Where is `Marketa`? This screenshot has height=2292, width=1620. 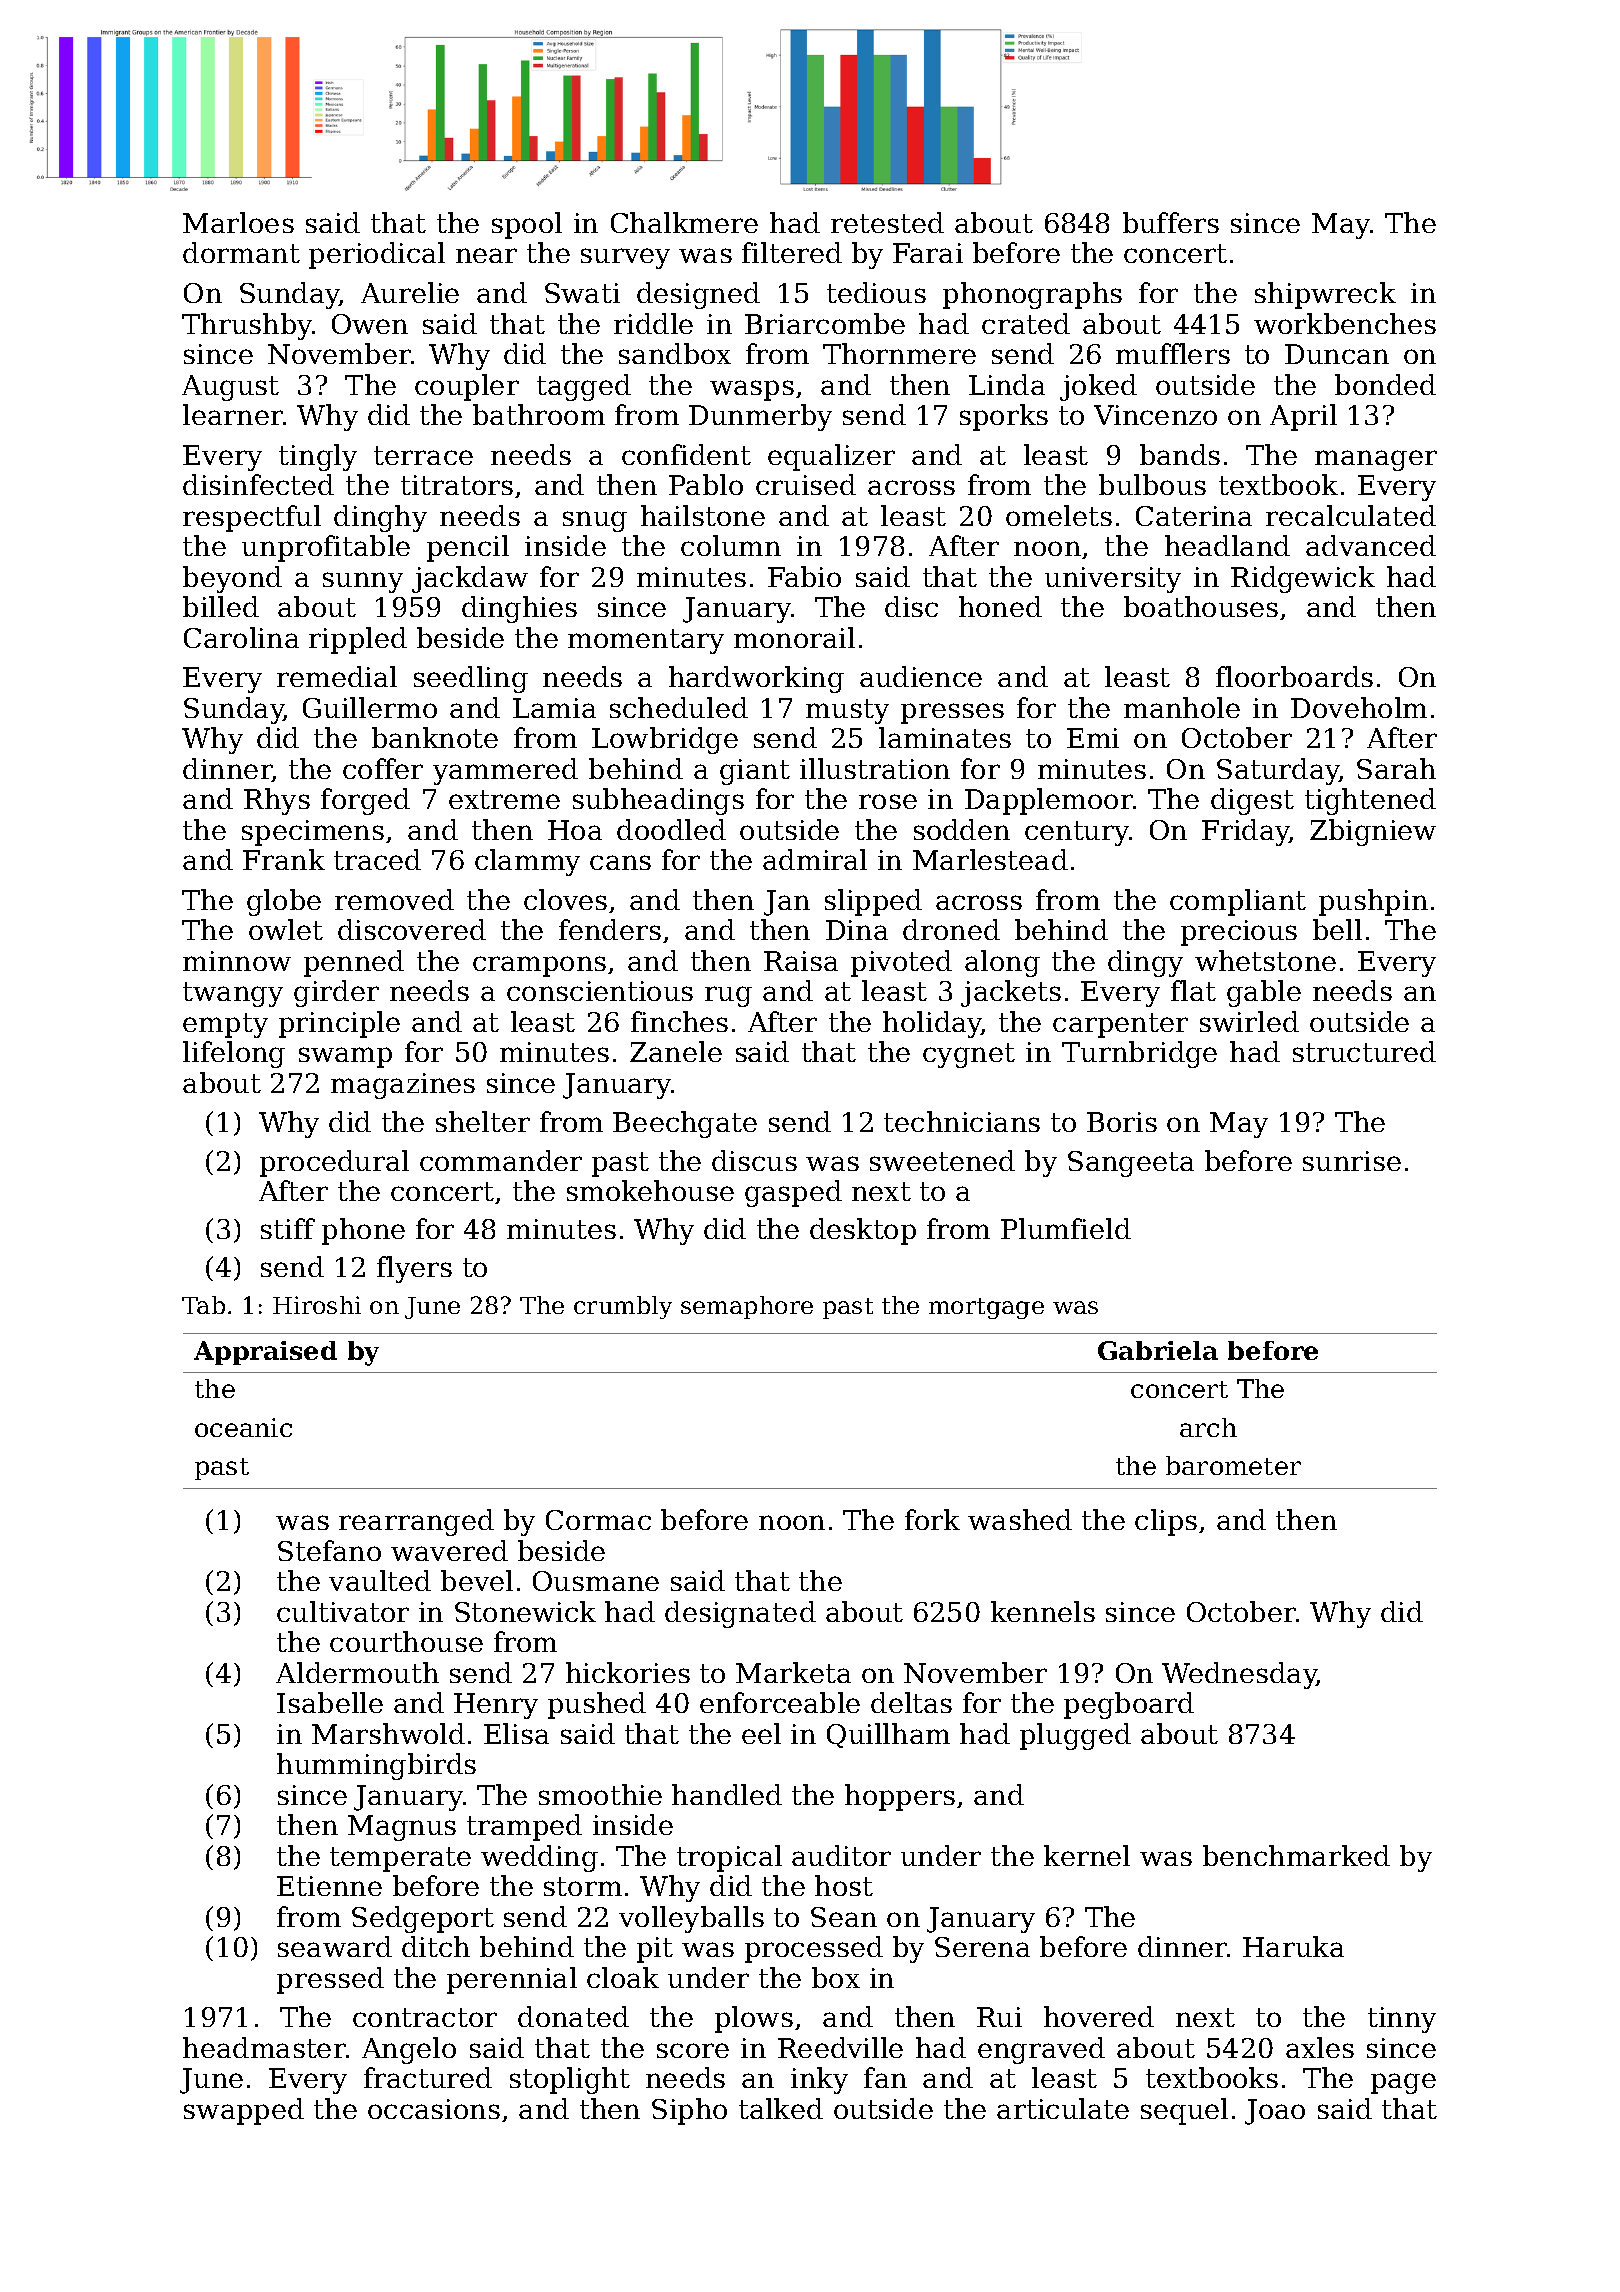
Marketa is located at coordinates (793, 1672).
